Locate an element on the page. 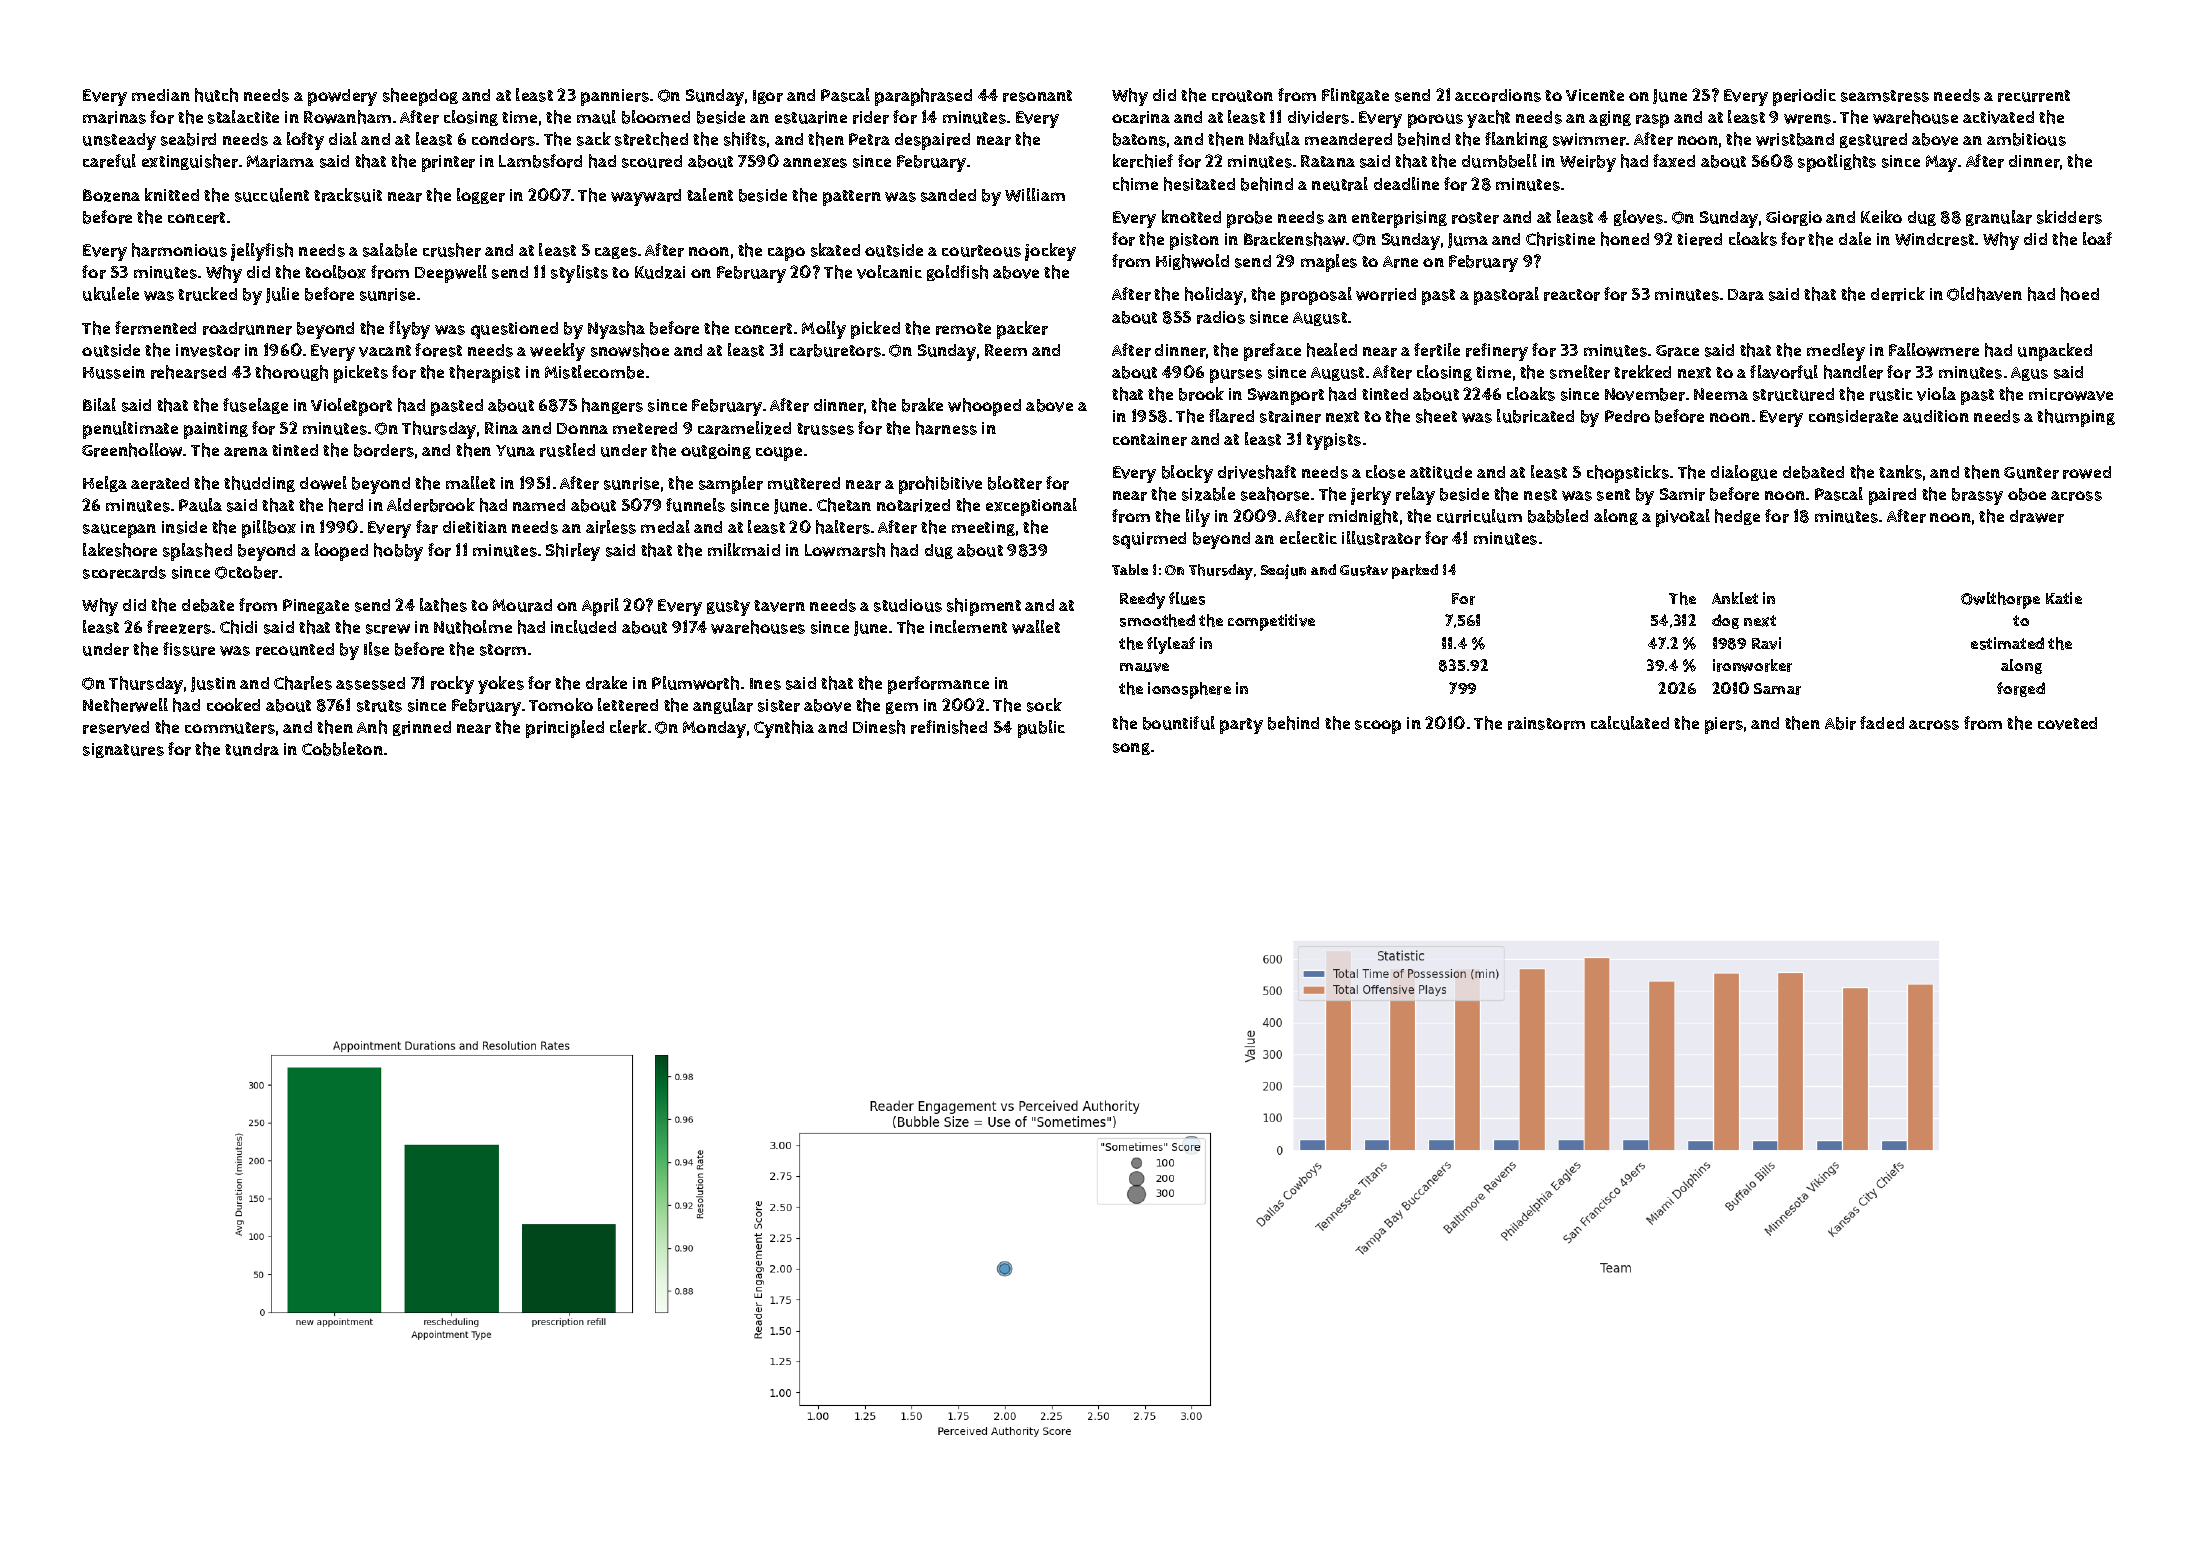 This page has height=1557, width=2202. sister is located at coordinates (779, 705).
